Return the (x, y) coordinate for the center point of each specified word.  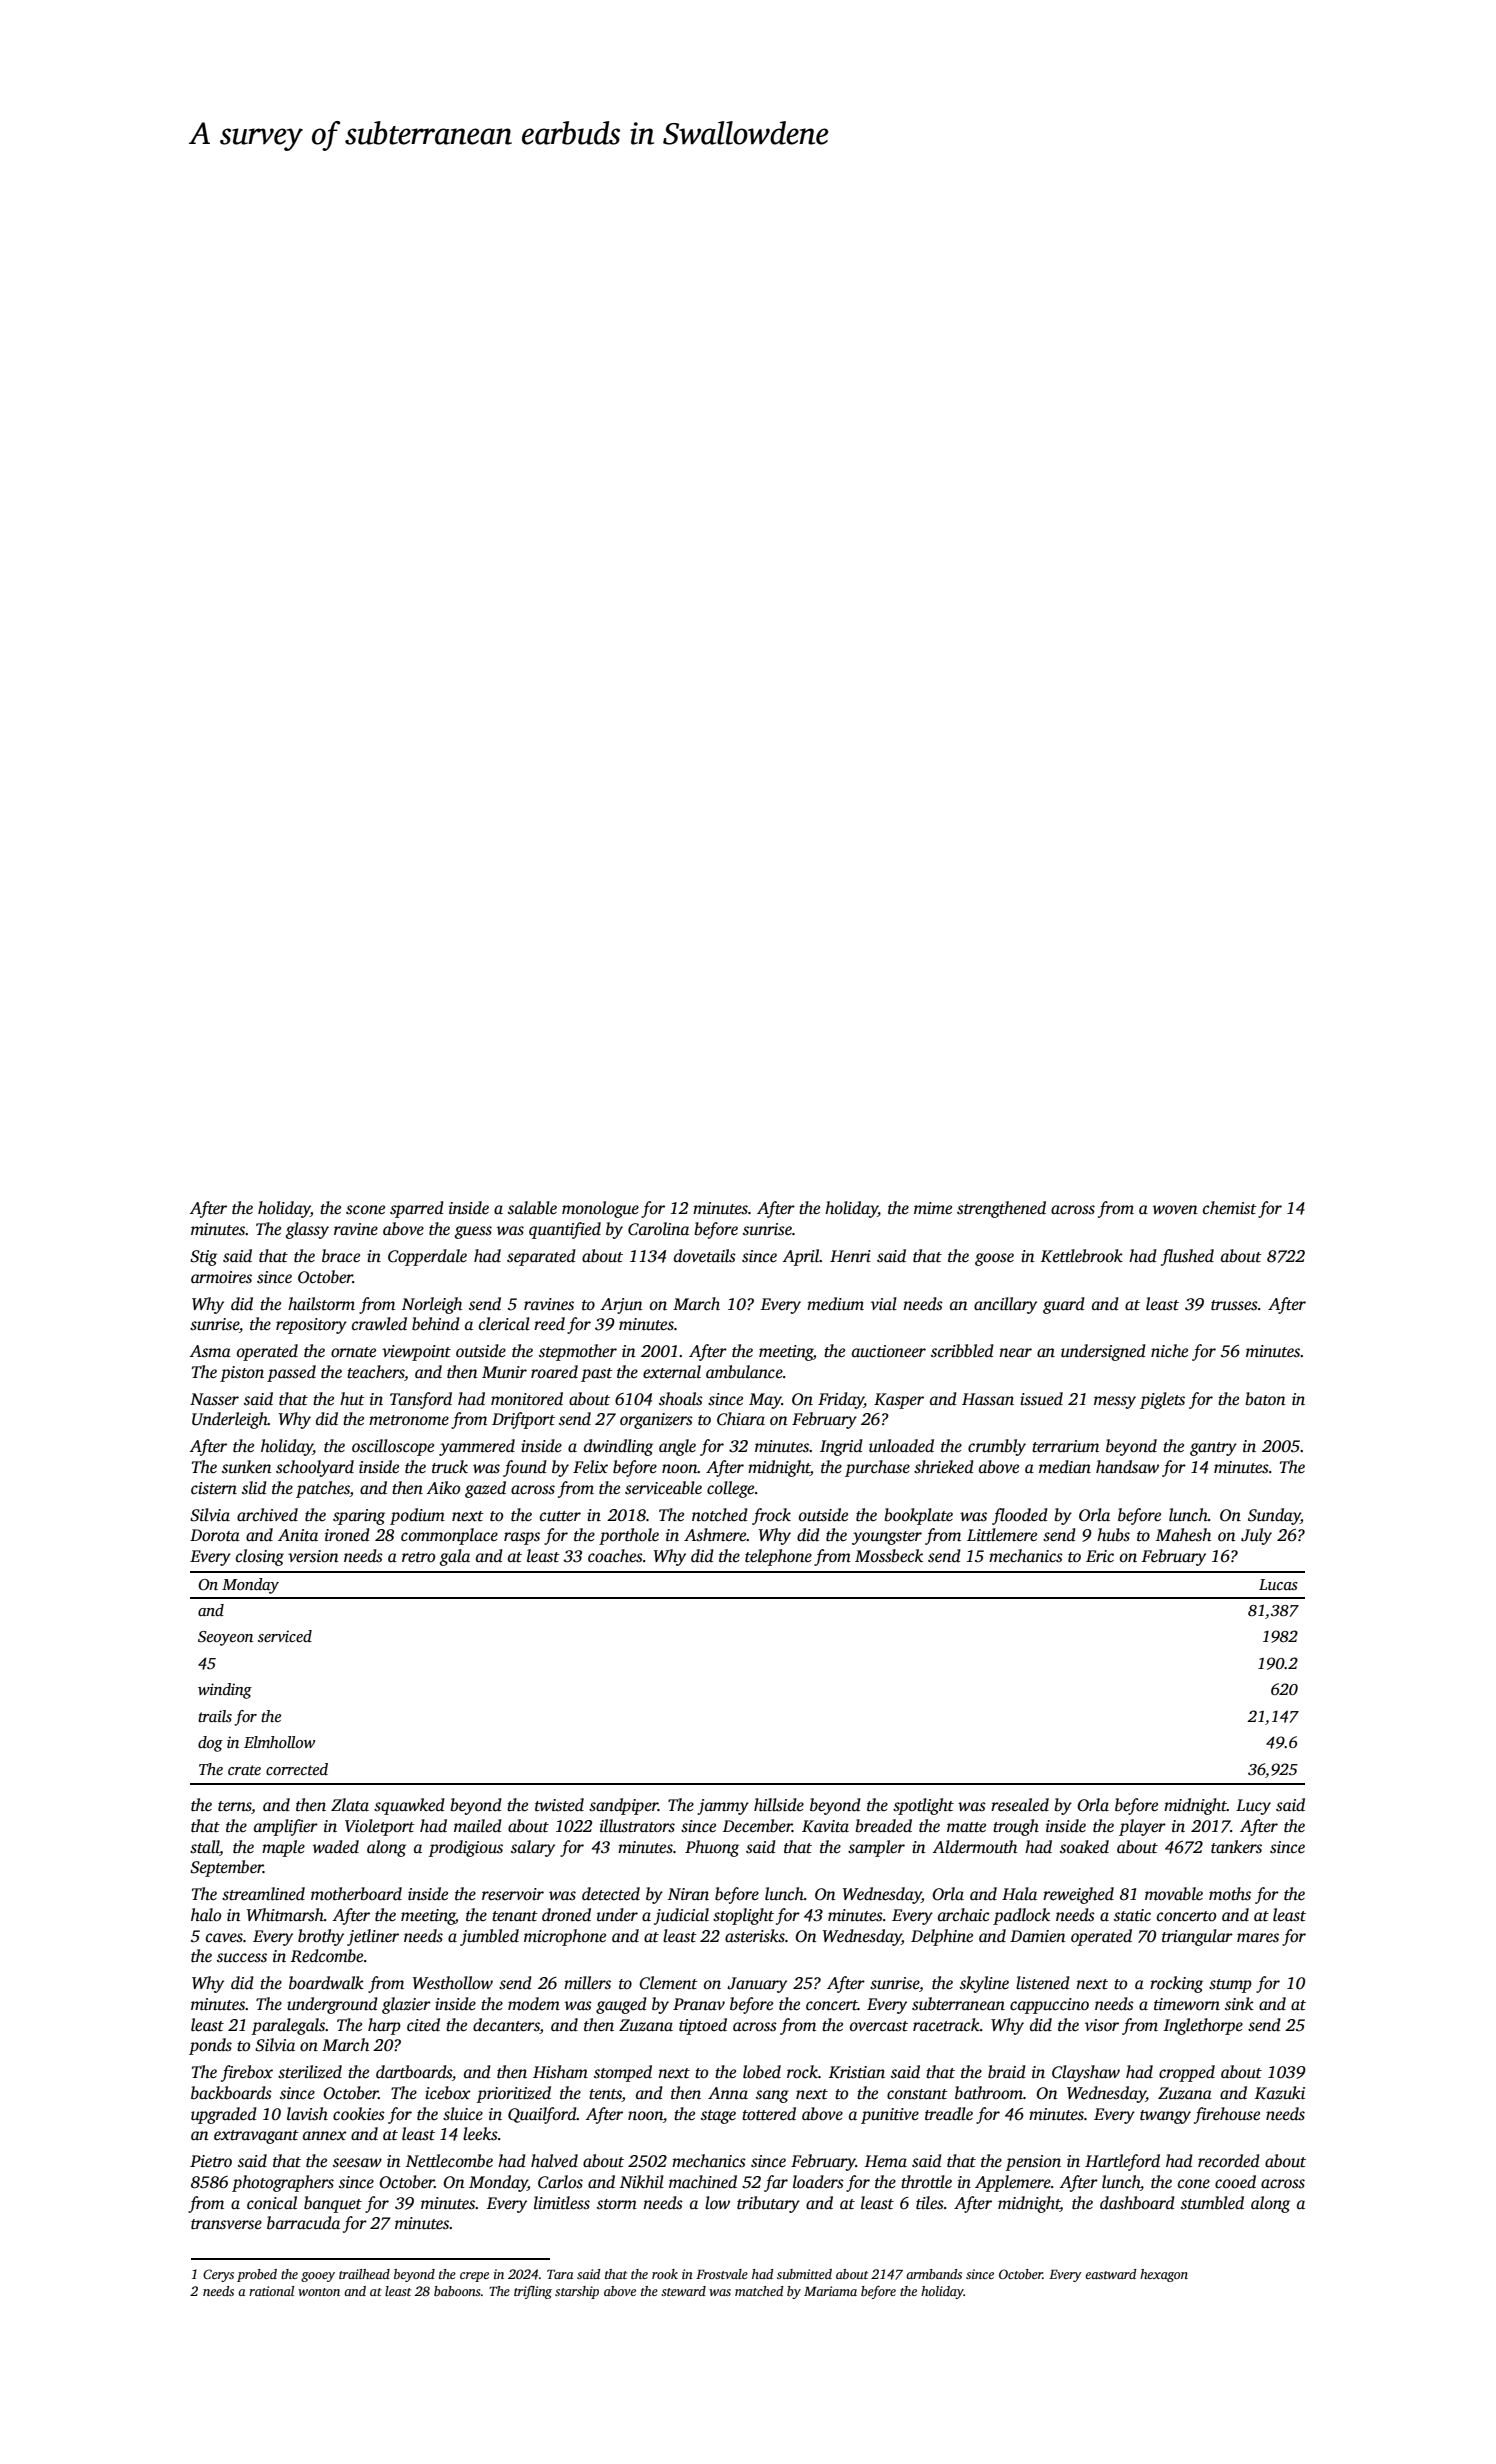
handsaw (1127, 1467)
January (757, 1985)
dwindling (618, 1447)
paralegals (288, 2026)
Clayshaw (1086, 2073)
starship (577, 2292)
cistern (214, 1488)
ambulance (744, 1372)
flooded (1020, 1516)
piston (242, 1374)
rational (271, 2291)
